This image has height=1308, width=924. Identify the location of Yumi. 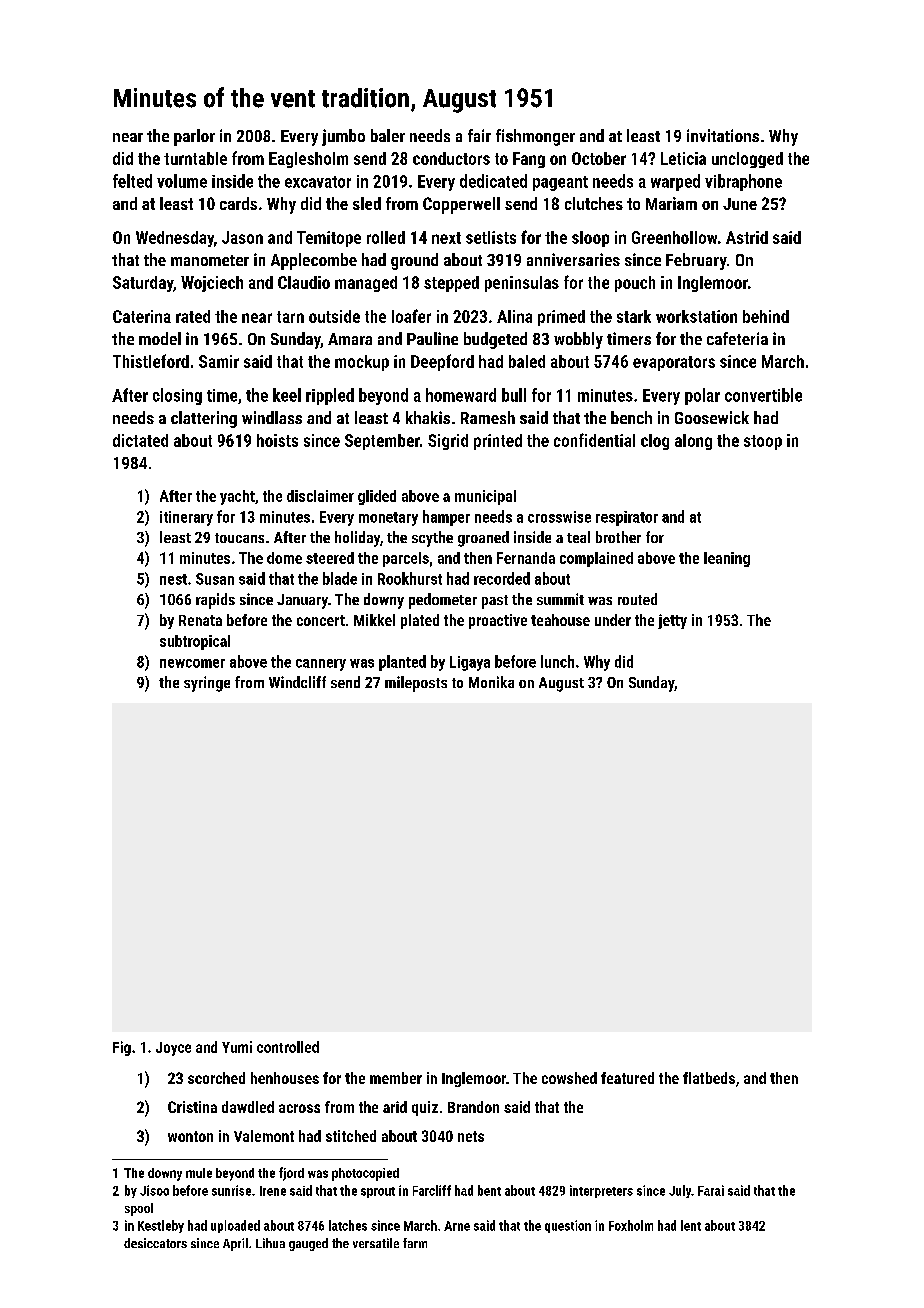
(237, 1047).
